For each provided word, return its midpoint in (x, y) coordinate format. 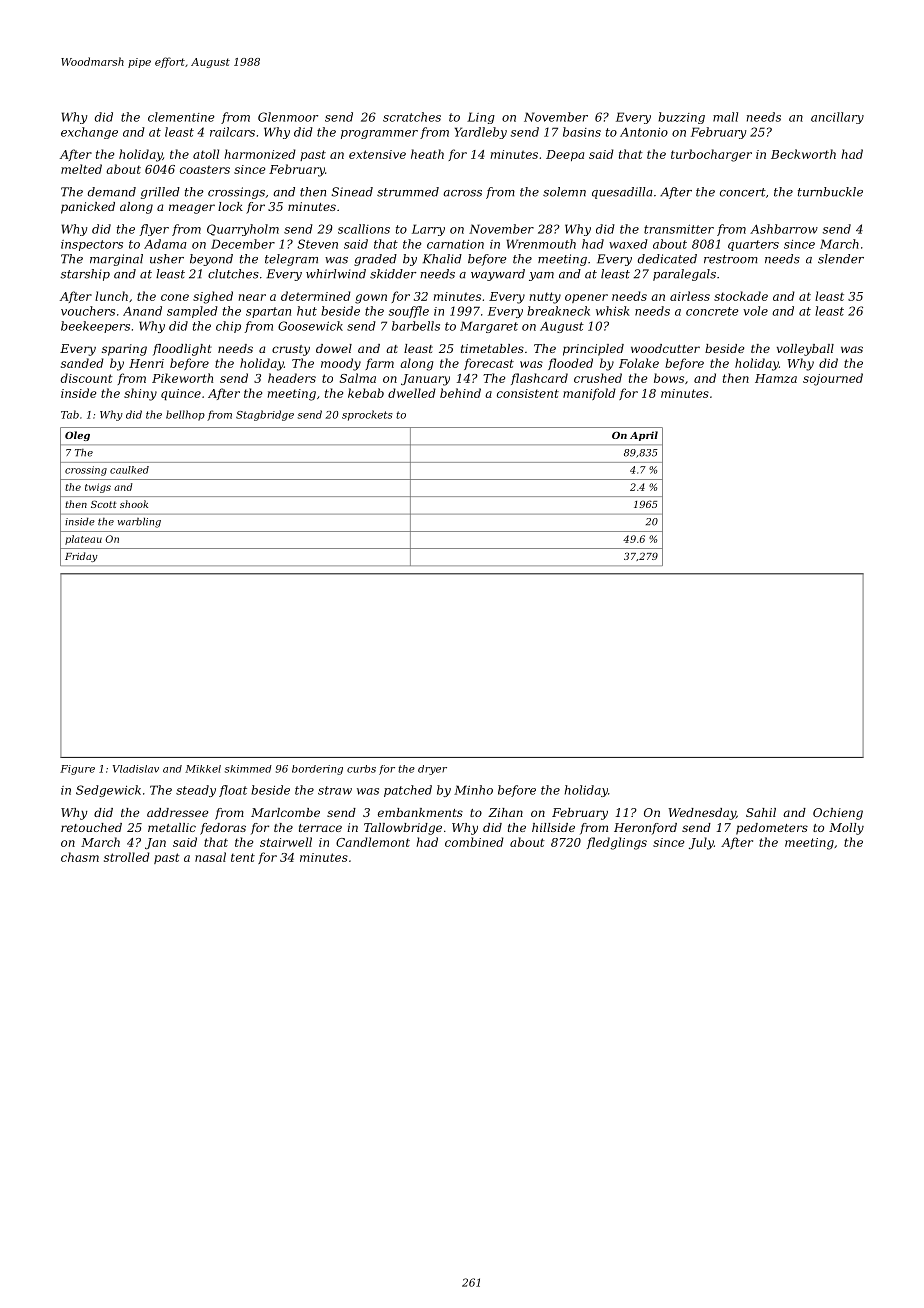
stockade (741, 296)
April (644, 436)
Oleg (77, 436)
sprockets (367, 415)
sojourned (833, 379)
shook (134, 504)
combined (474, 842)
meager (192, 209)
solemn (564, 192)
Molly (846, 829)
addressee (178, 812)
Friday (81, 557)
